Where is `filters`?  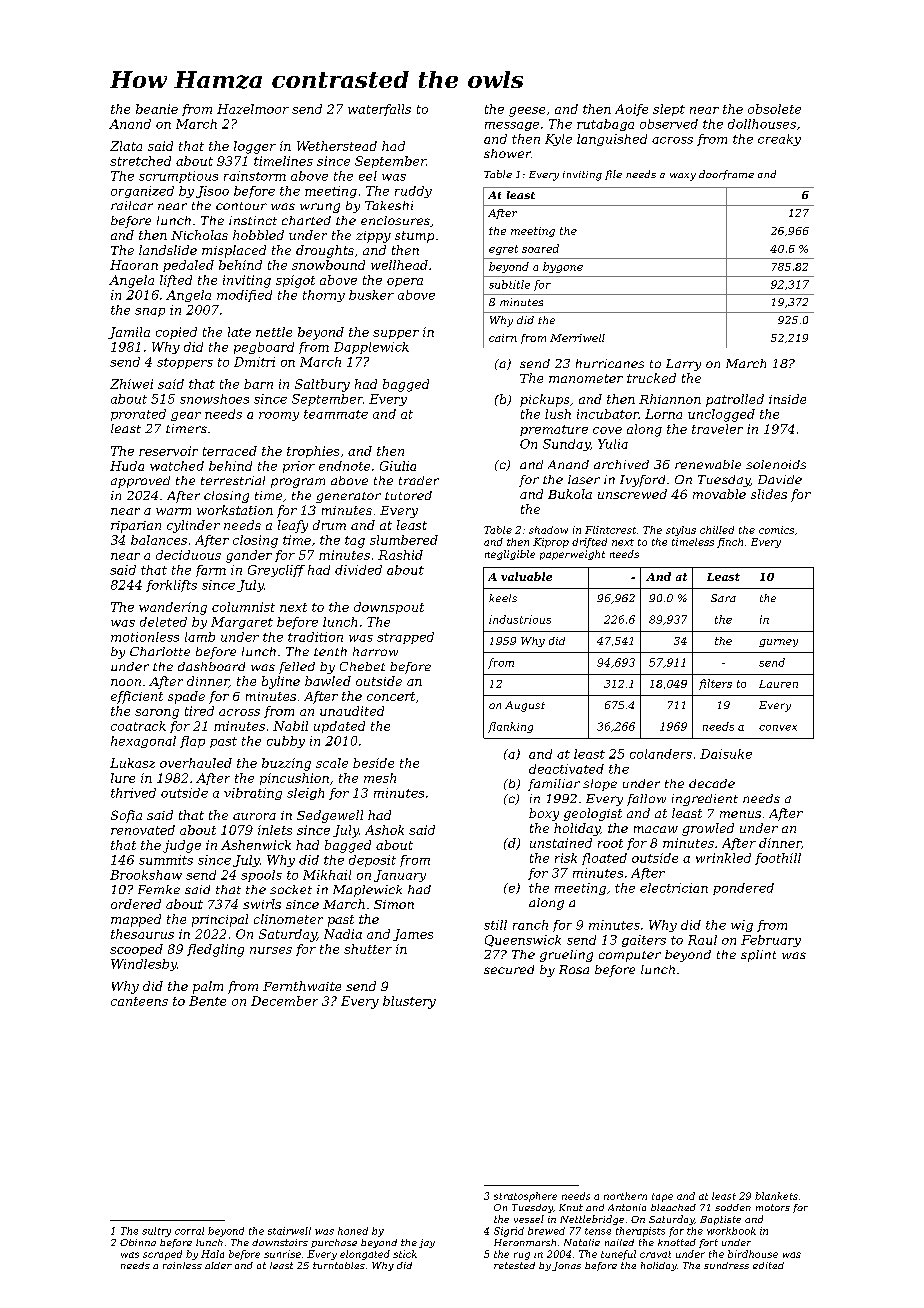 filters is located at coordinates (715, 684).
